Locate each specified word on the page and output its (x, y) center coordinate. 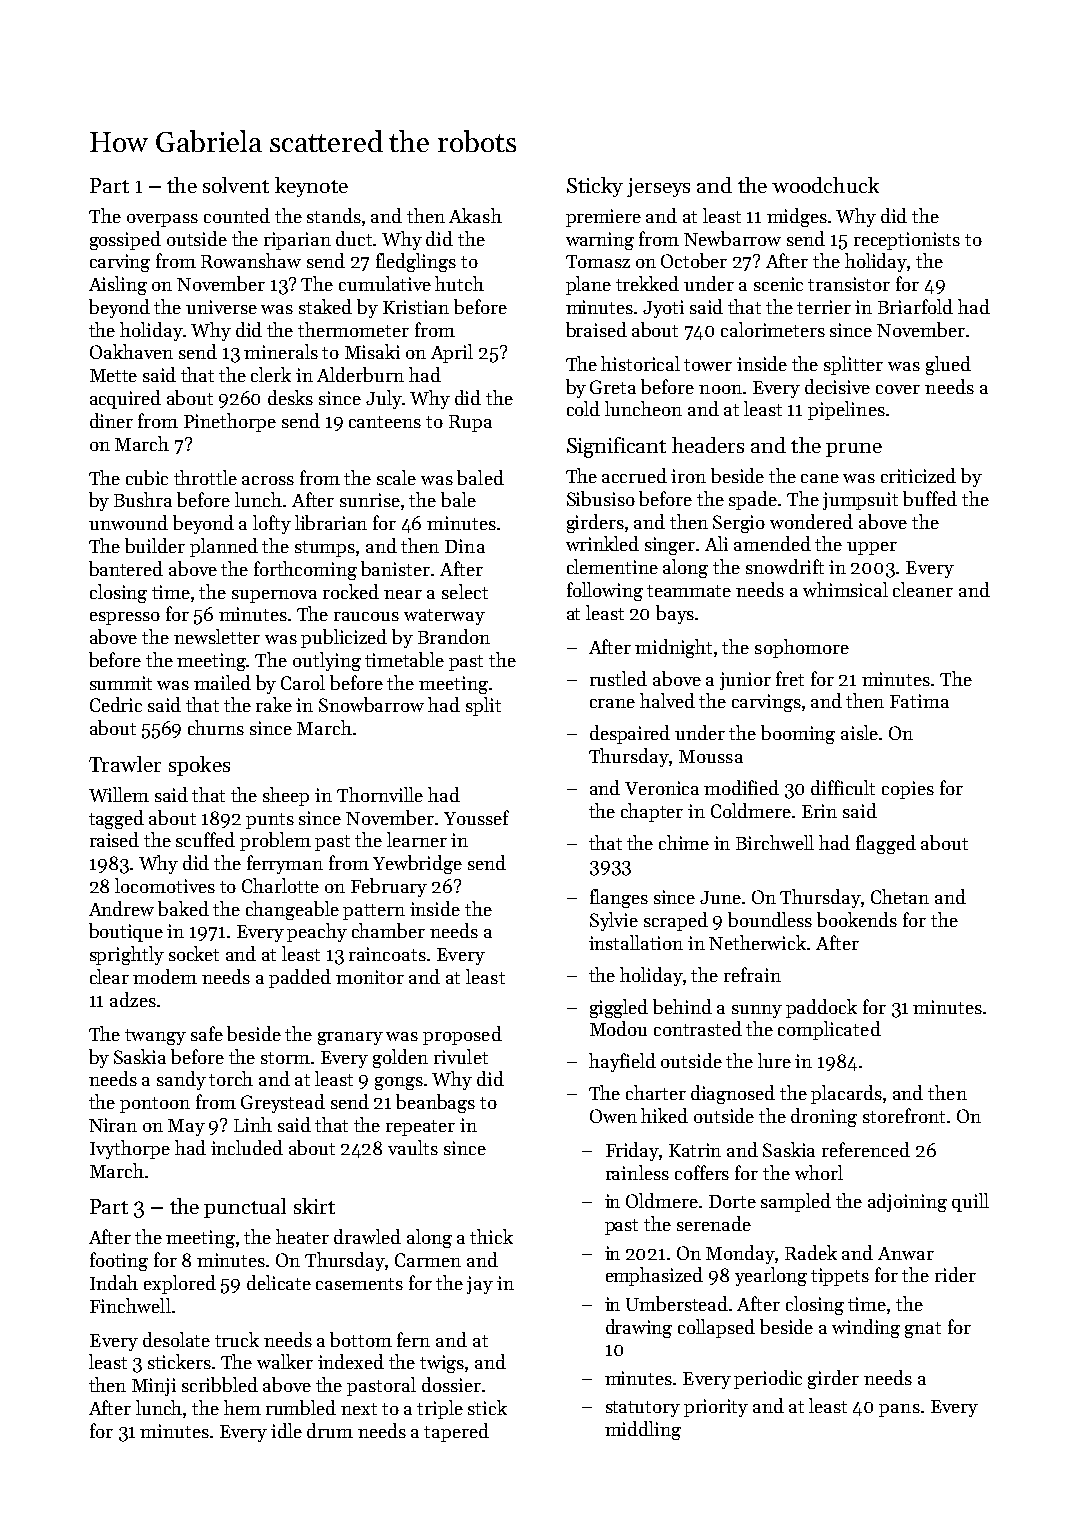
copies (908, 790)
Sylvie (614, 921)
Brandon (454, 636)
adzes (133, 999)
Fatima (919, 701)
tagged (116, 819)
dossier (451, 1384)
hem (242, 1407)
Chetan (900, 896)
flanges (619, 898)
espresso (125, 618)
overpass (162, 220)
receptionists (907, 241)
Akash (475, 215)
